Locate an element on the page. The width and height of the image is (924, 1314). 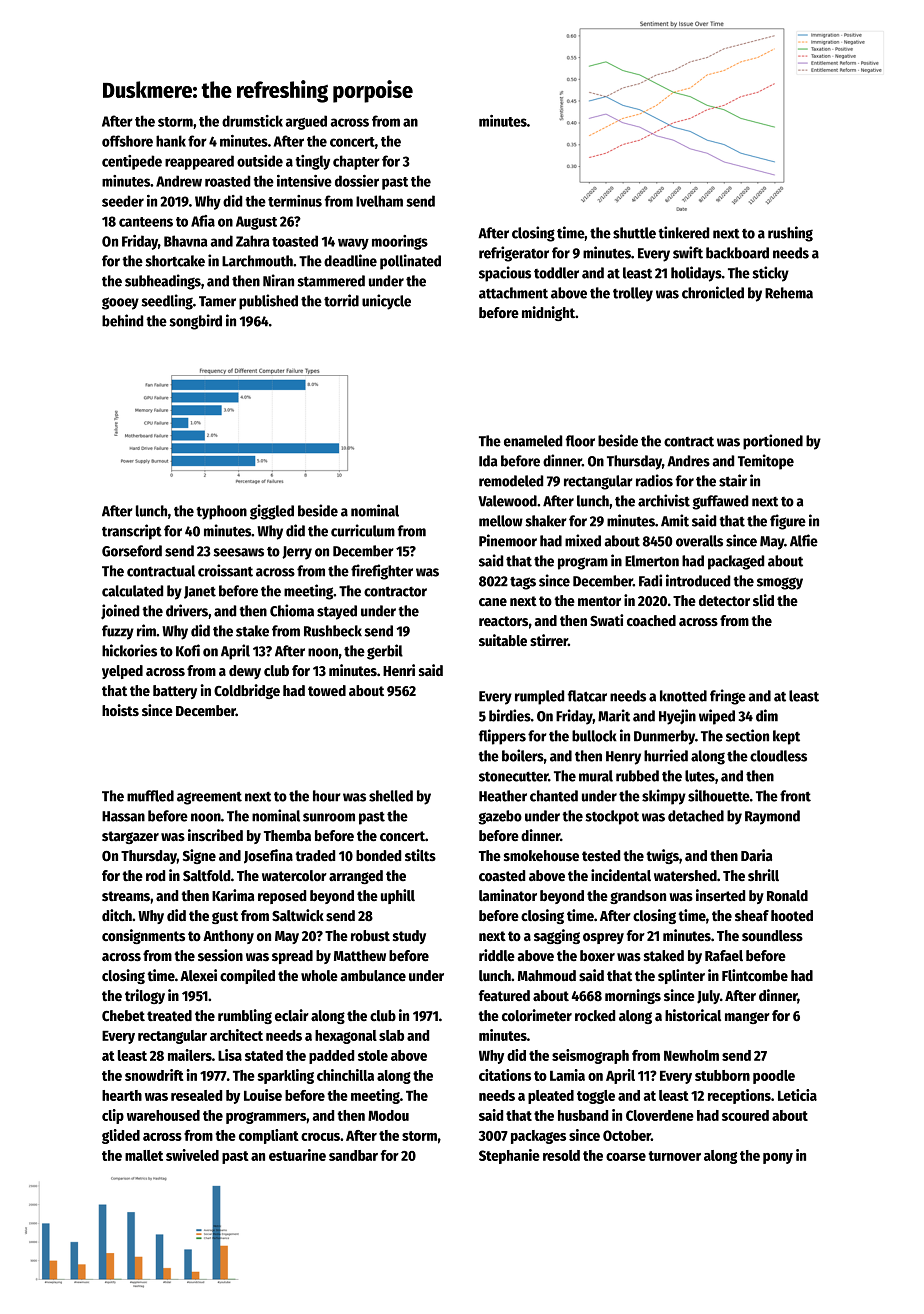
Ronald is located at coordinates (787, 895).
